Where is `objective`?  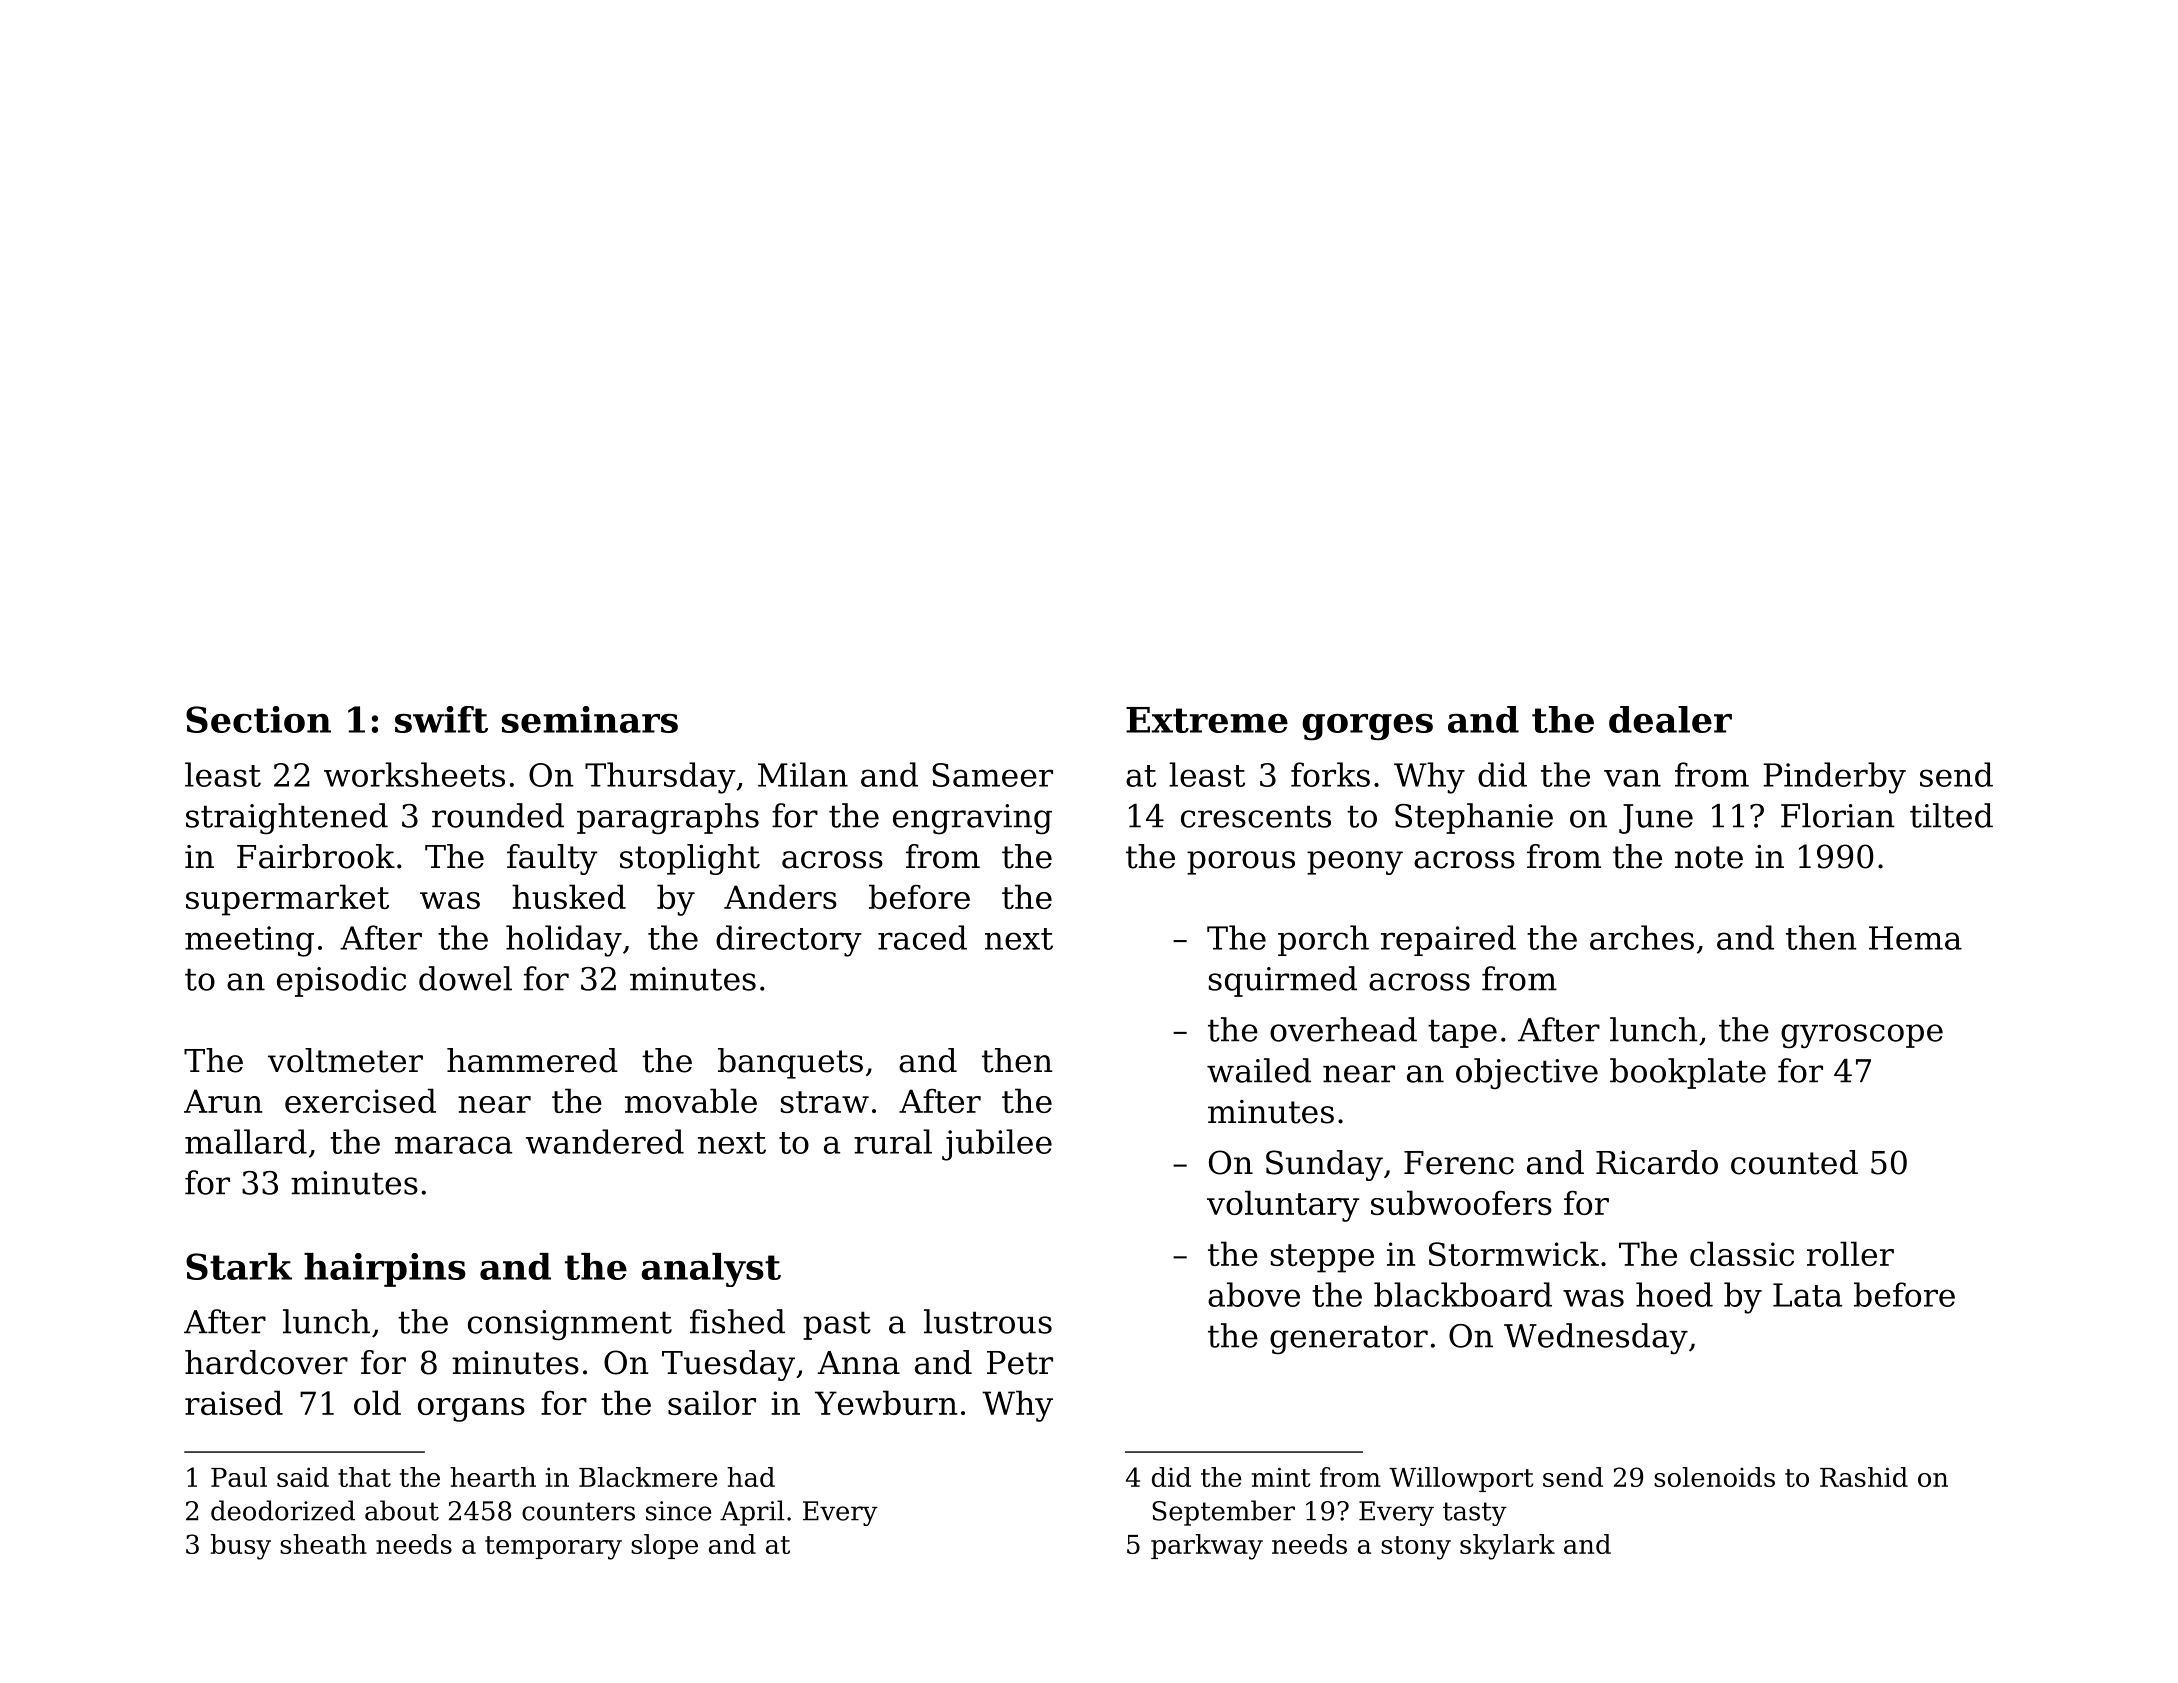
objective is located at coordinates (1527, 1073).
